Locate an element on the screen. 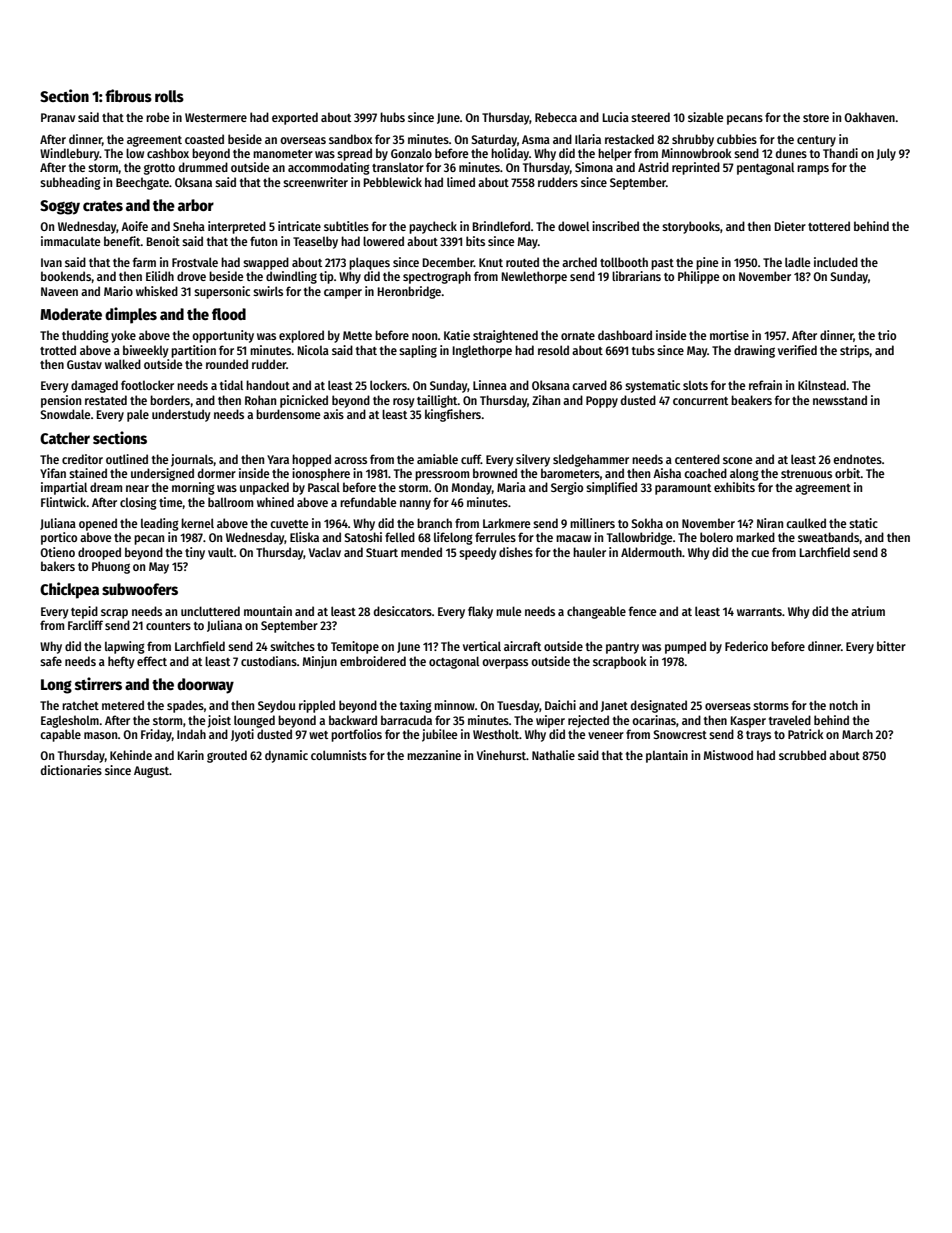 The height and width of the screenshot is (1233, 952). store is located at coordinates (816, 118).
